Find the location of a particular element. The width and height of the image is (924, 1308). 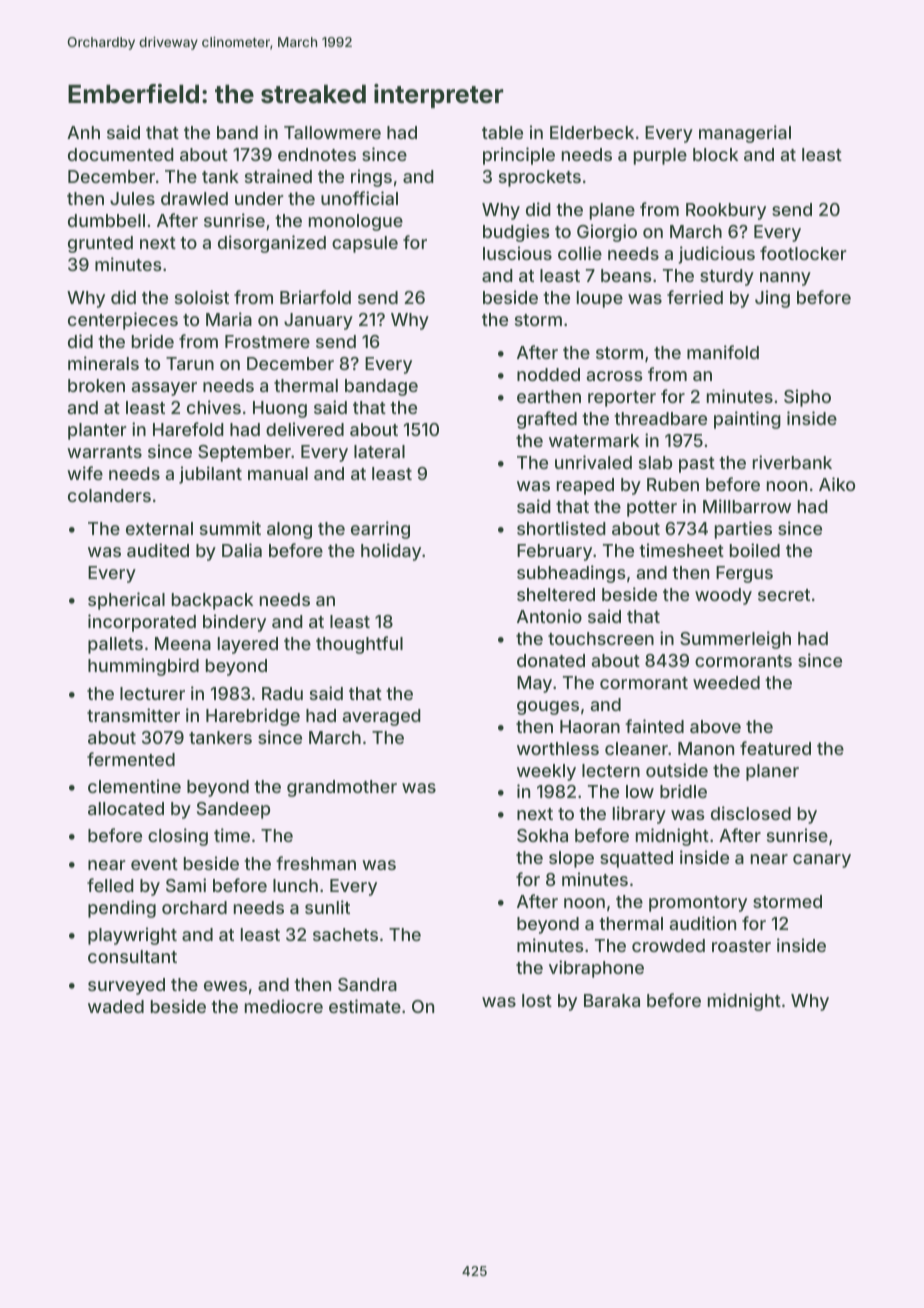

Sandra is located at coordinates (367, 984).
